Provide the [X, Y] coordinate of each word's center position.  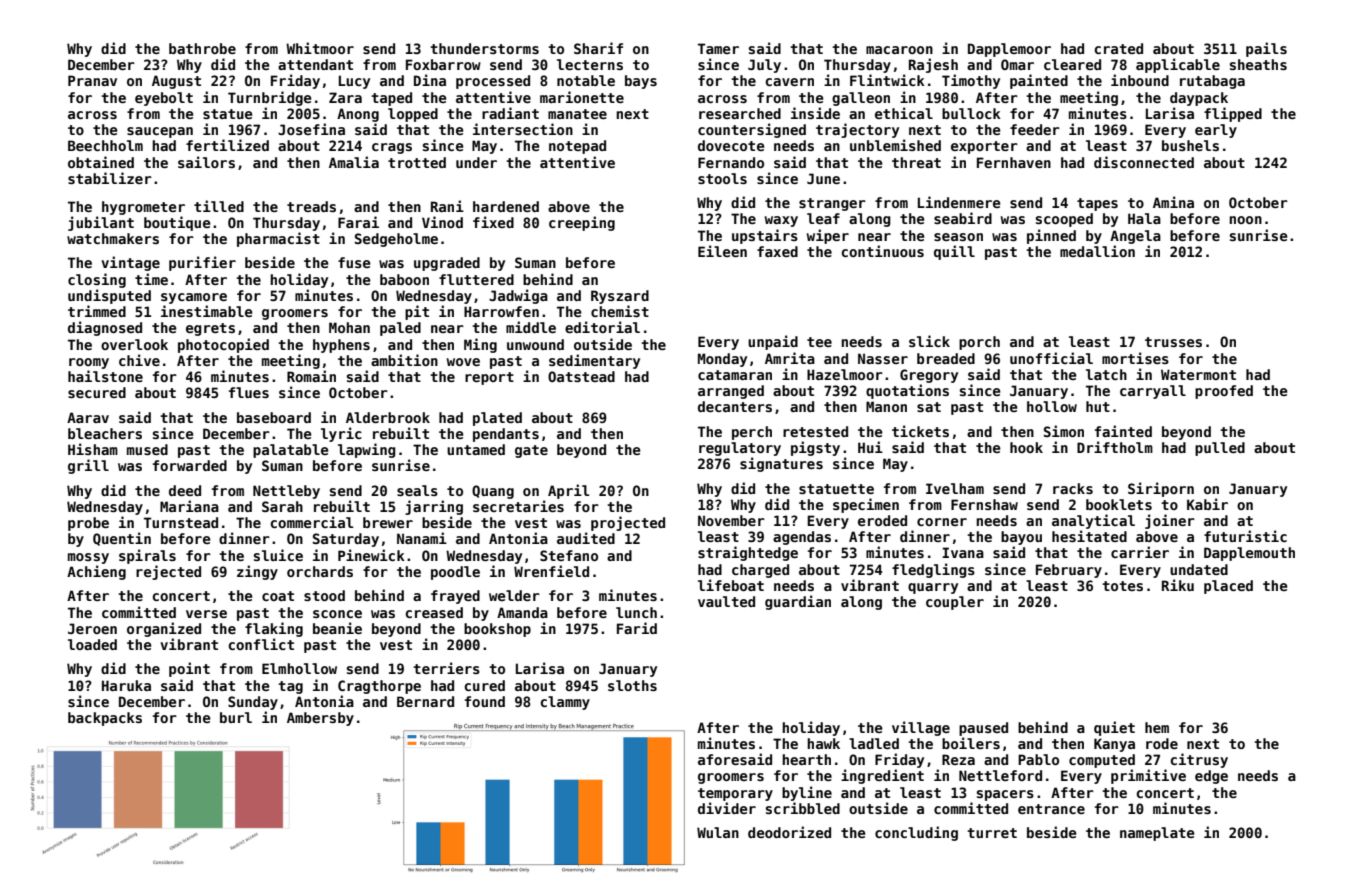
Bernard [425, 701]
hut [1098, 406]
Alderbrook [388, 417]
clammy [565, 703]
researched [740, 113]
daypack [1199, 99]
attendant [315, 64]
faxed [777, 251]
